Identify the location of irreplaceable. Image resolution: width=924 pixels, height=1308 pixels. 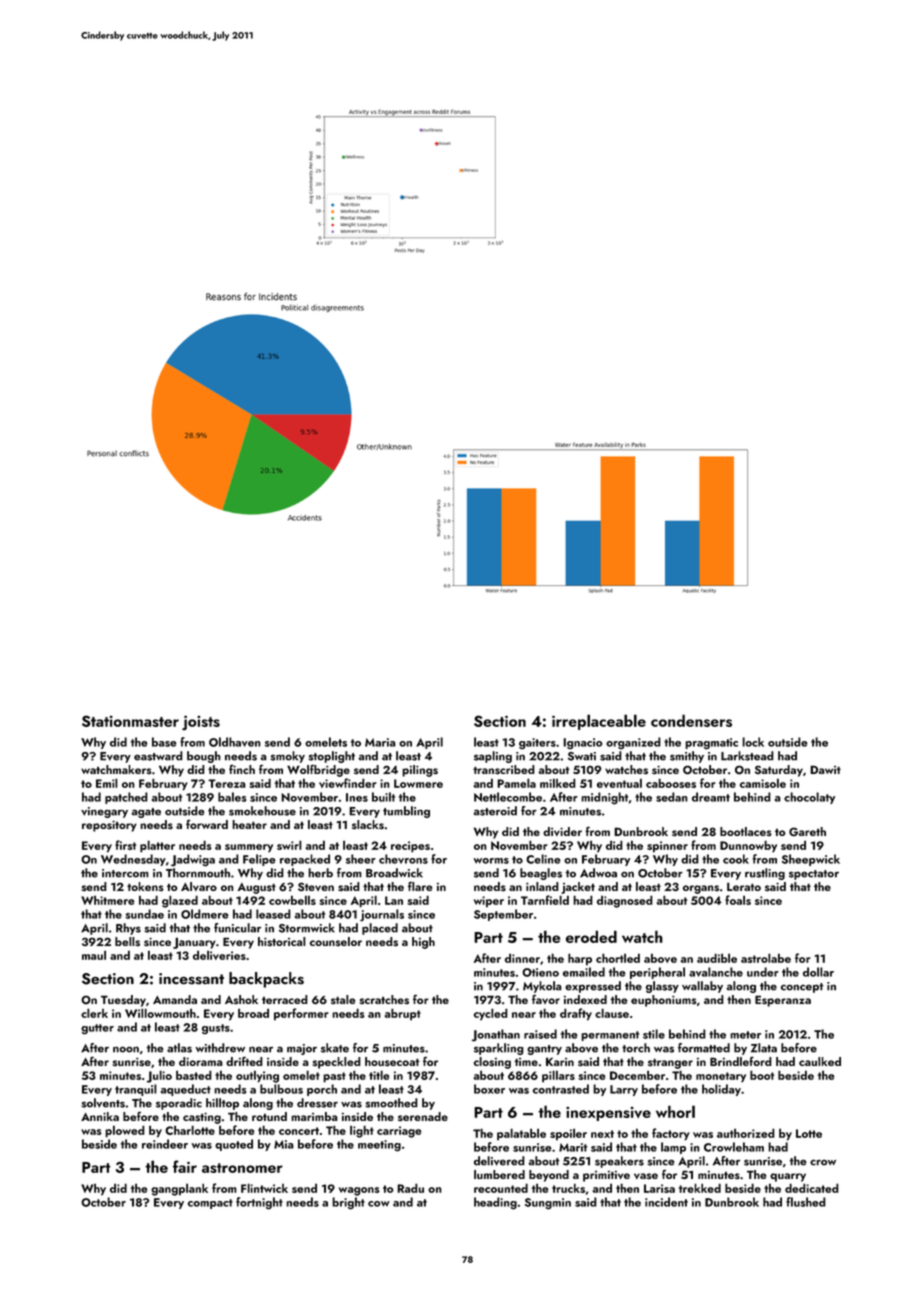
(599, 722).
